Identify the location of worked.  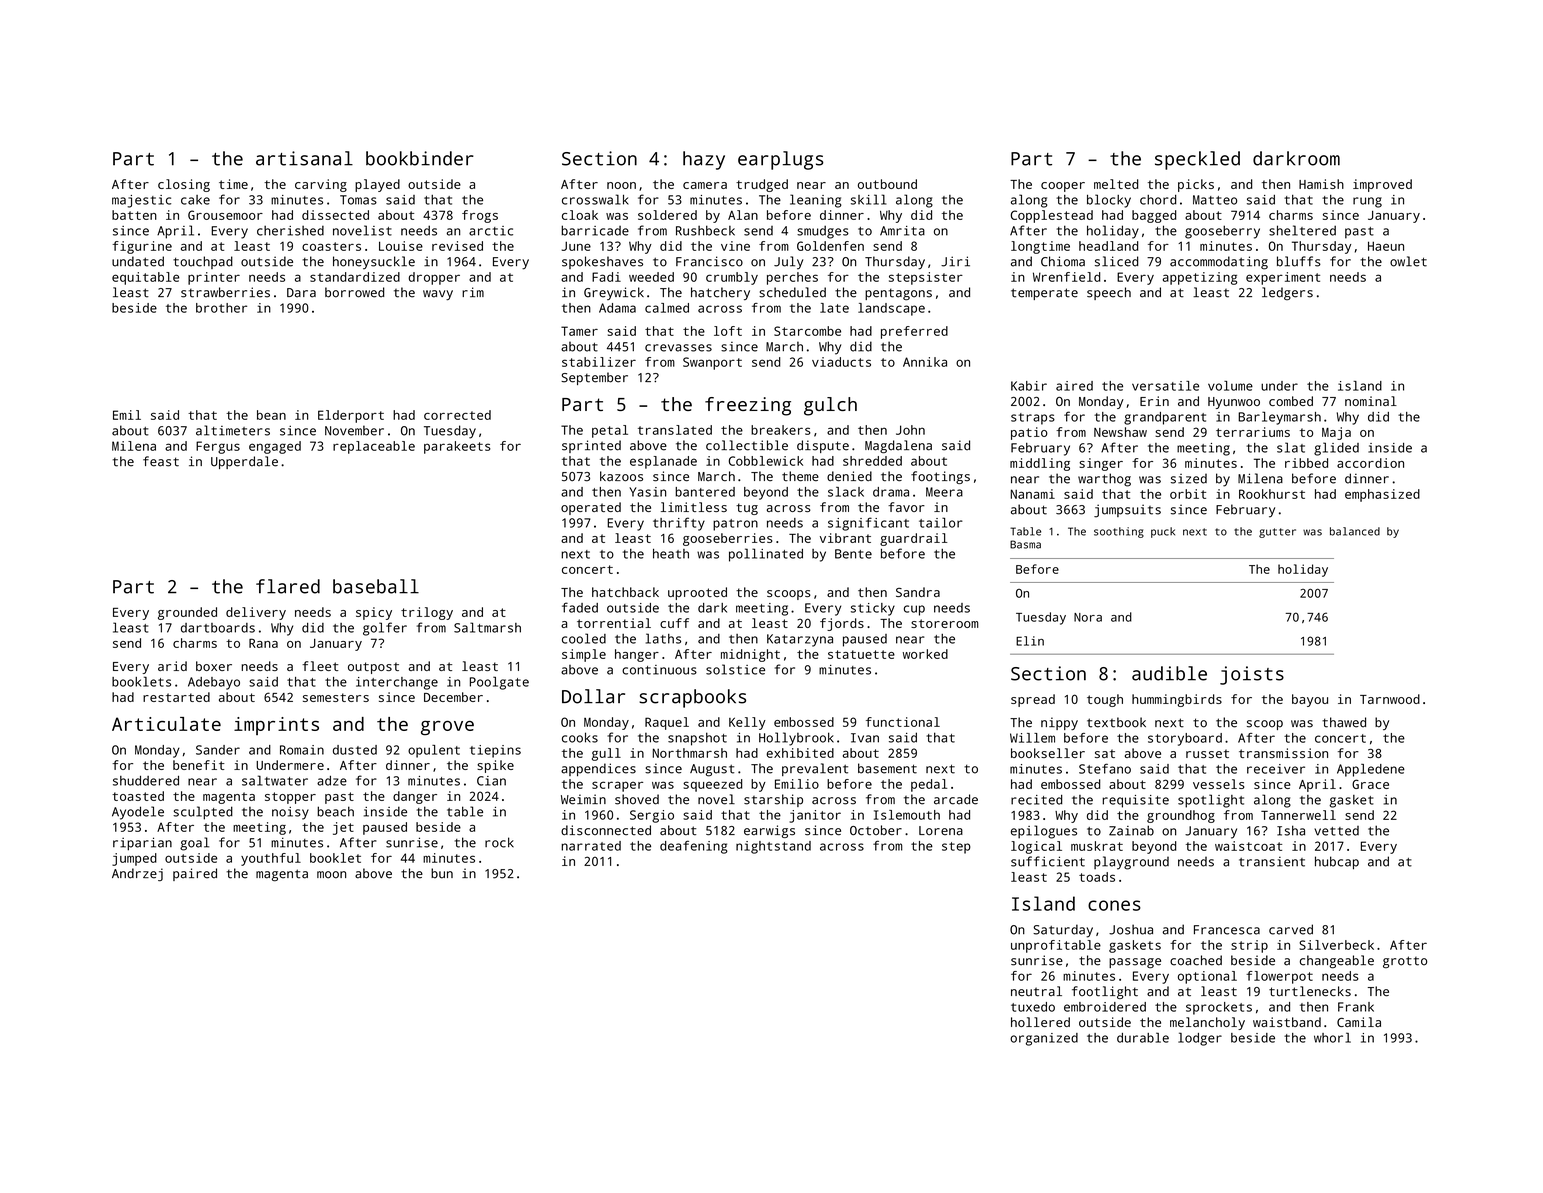
(925, 654).
